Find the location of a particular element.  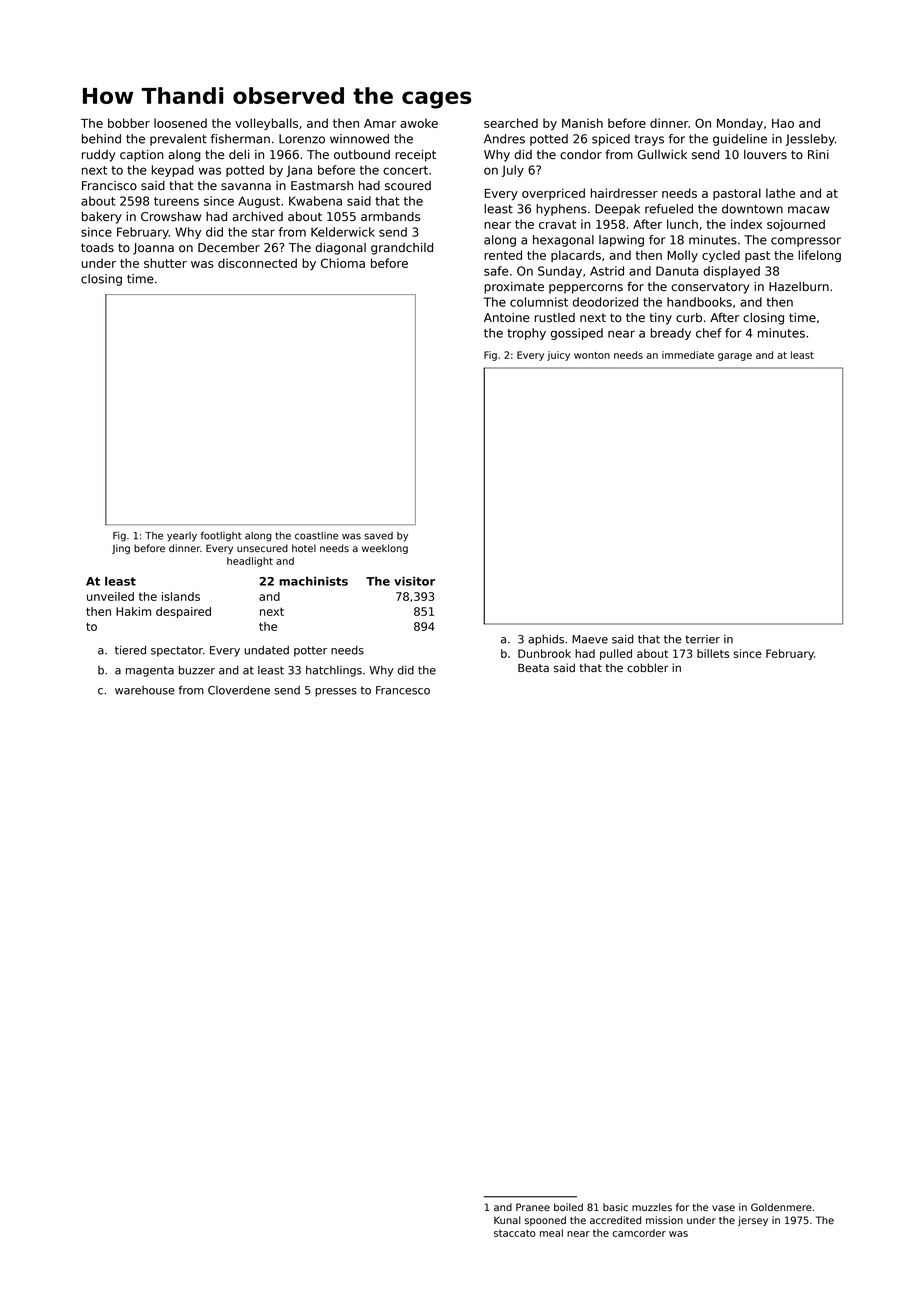

garage is located at coordinates (735, 357).
